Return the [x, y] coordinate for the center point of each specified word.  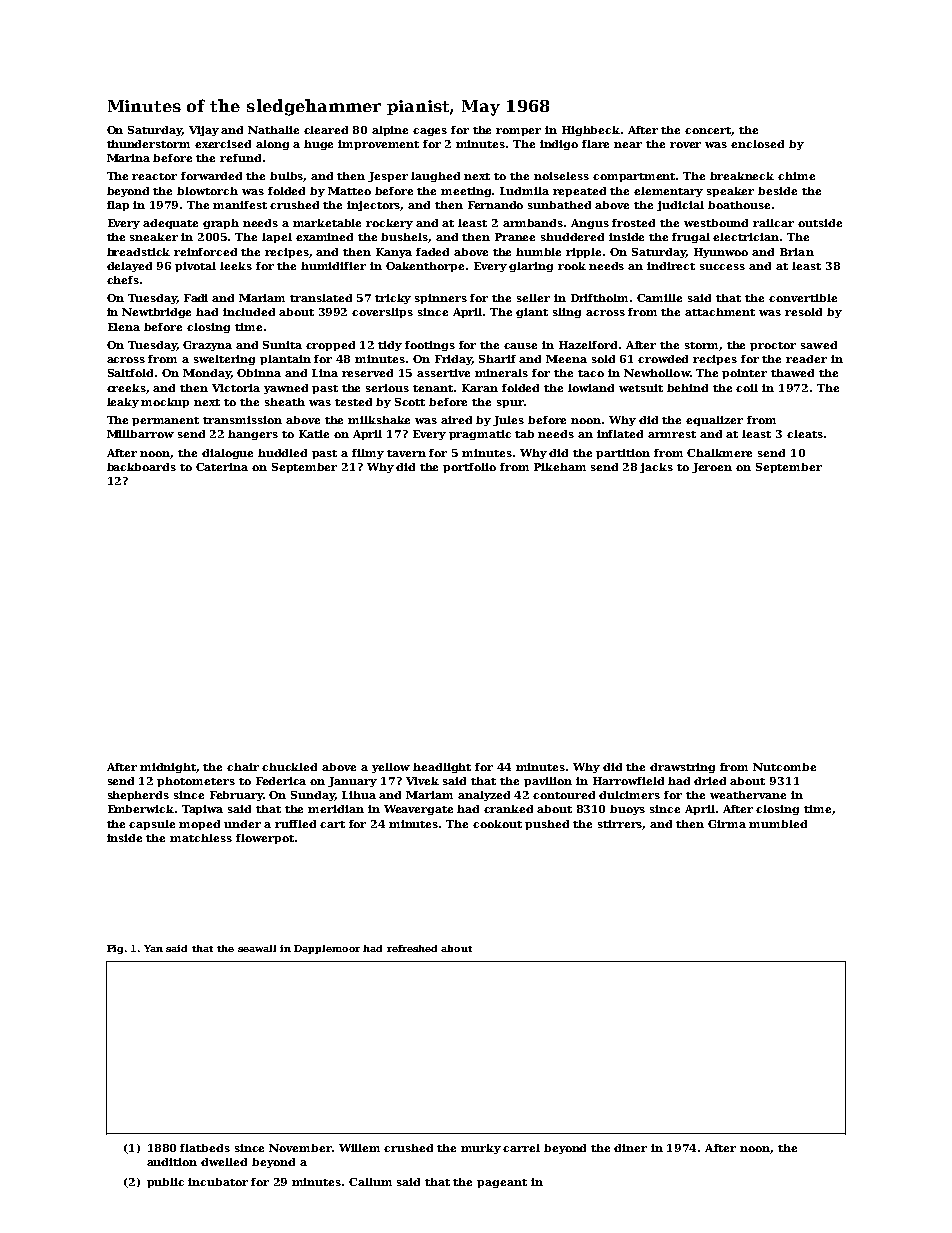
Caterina [222, 467]
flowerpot [265, 839]
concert [708, 131]
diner [630, 1148]
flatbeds [205, 1148]
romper [518, 132]
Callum [370, 1182]
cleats [805, 434]
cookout [497, 824]
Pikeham [560, 467]
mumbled [778, 824]
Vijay [204, 131]
